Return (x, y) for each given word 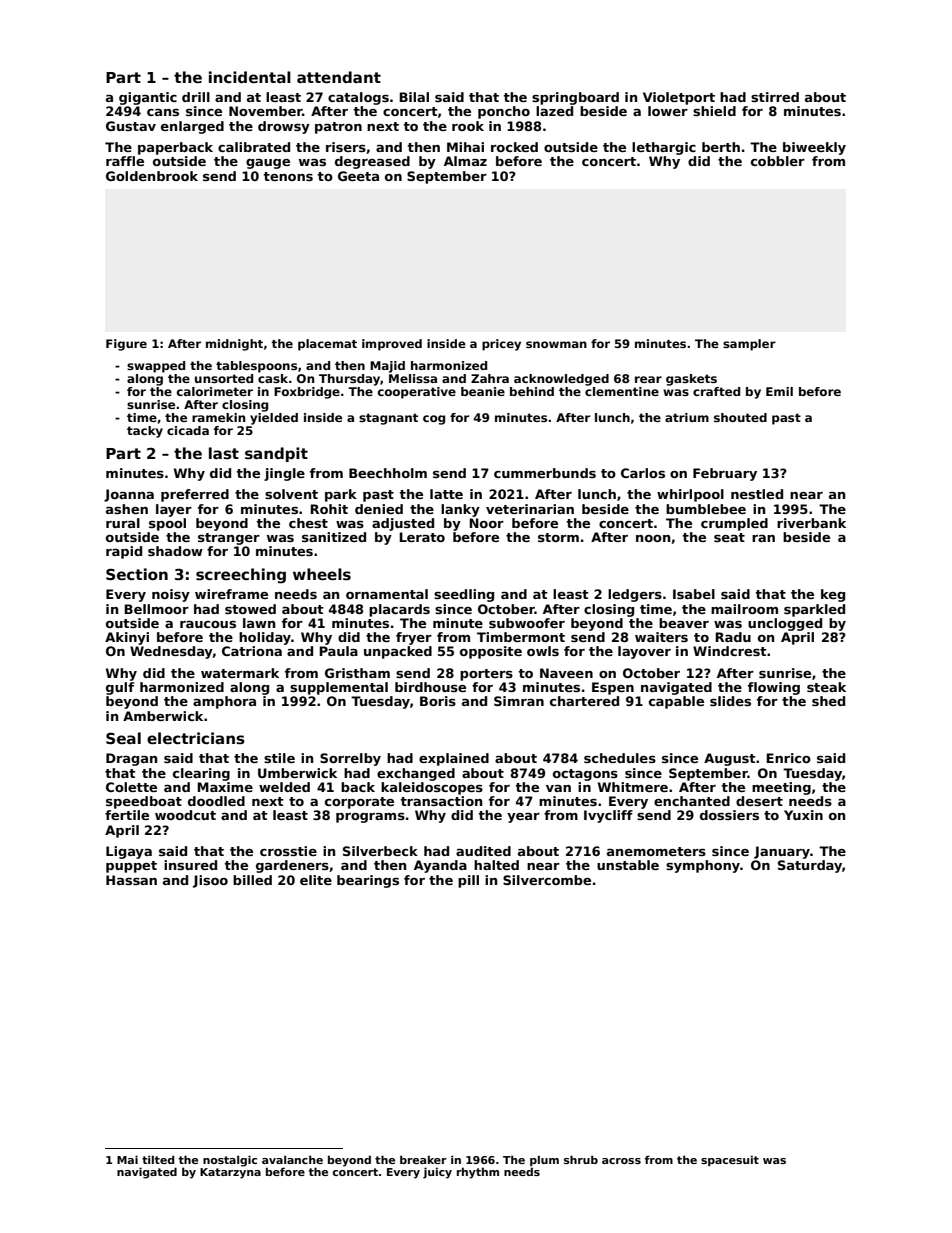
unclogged (785, 624)
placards (399, 610)
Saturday (810, 866)
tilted (158, 1159)
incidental (250, 77)
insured (190, 865)
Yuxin (803, 815)
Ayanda (440, 866)
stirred (775, 97)
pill (468, 881)
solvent (291, 494)
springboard (575, 98)
